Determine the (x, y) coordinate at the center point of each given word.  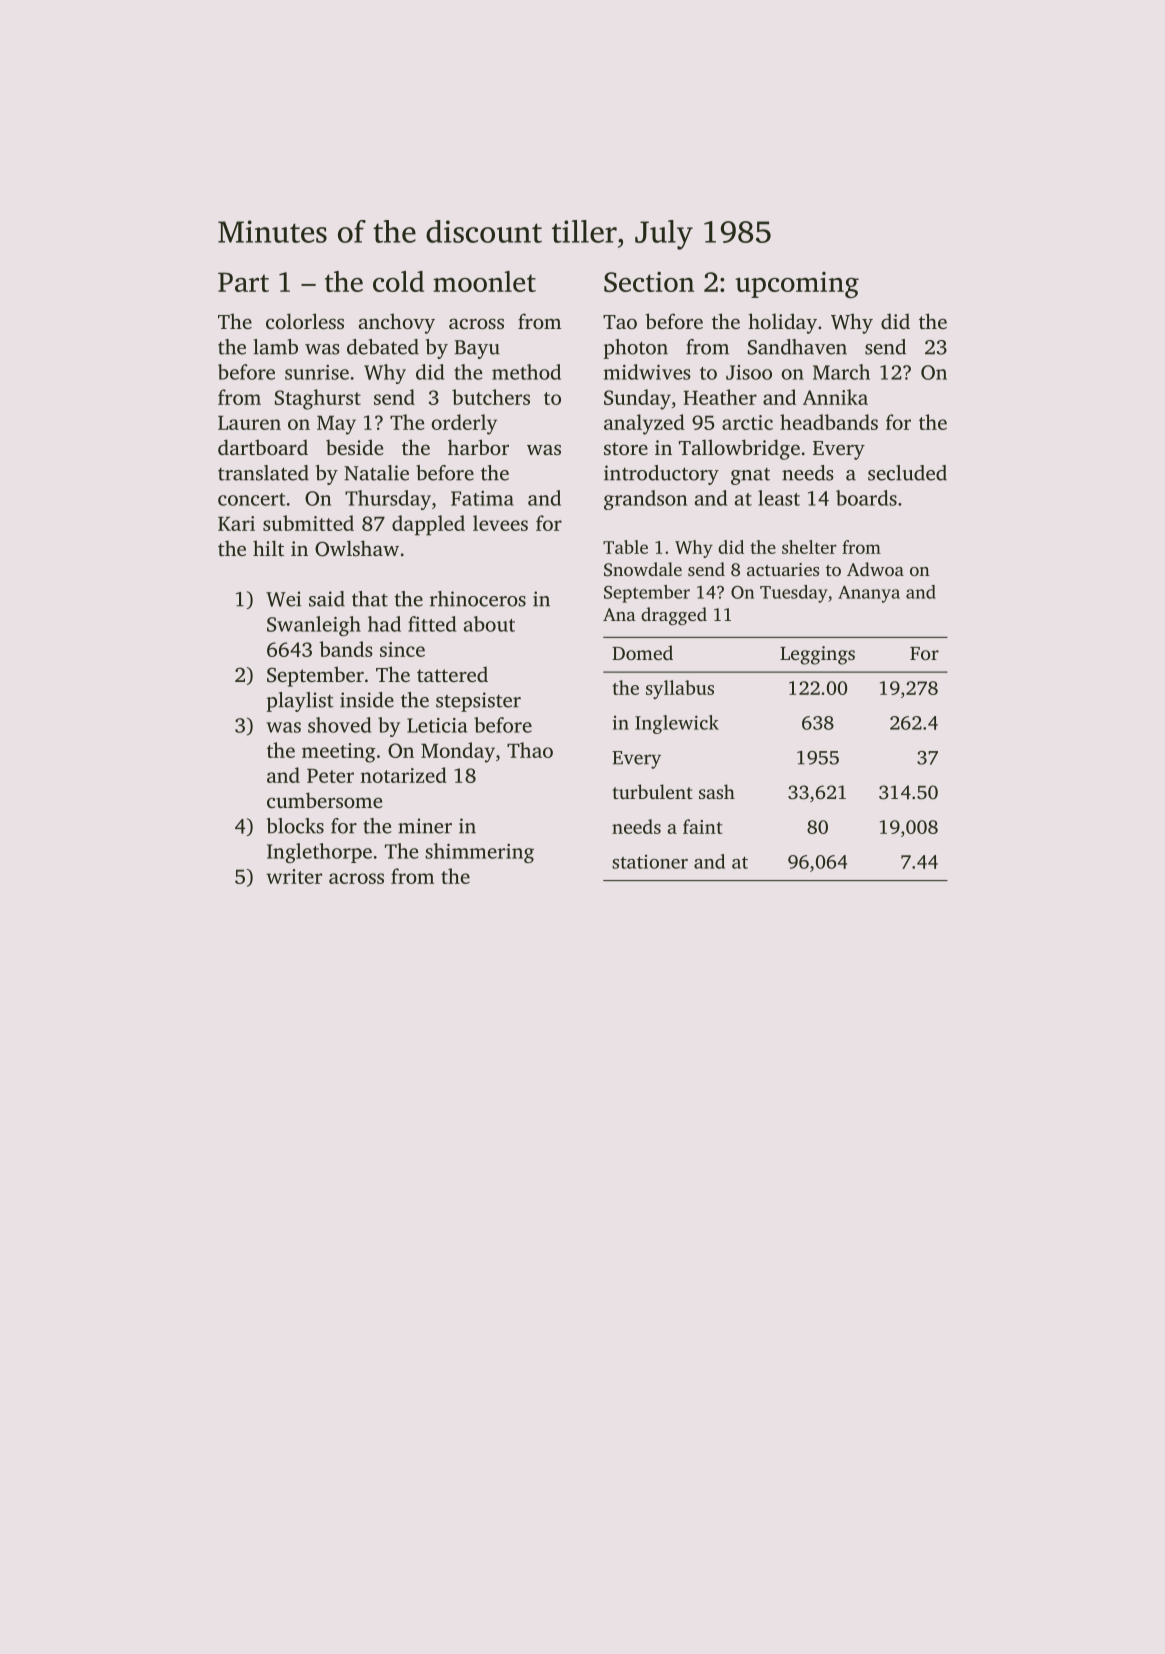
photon (635, 349)
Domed (642, 652)
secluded (907, 473)
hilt (268, 548)
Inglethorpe (319, 853)
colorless (305, 321)
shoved (339, 725)
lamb (275, 347)
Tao (620, 322)
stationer (650, 862)
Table (625, 547)
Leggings (817, 655)
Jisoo (749, 372)
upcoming (797, 285)
